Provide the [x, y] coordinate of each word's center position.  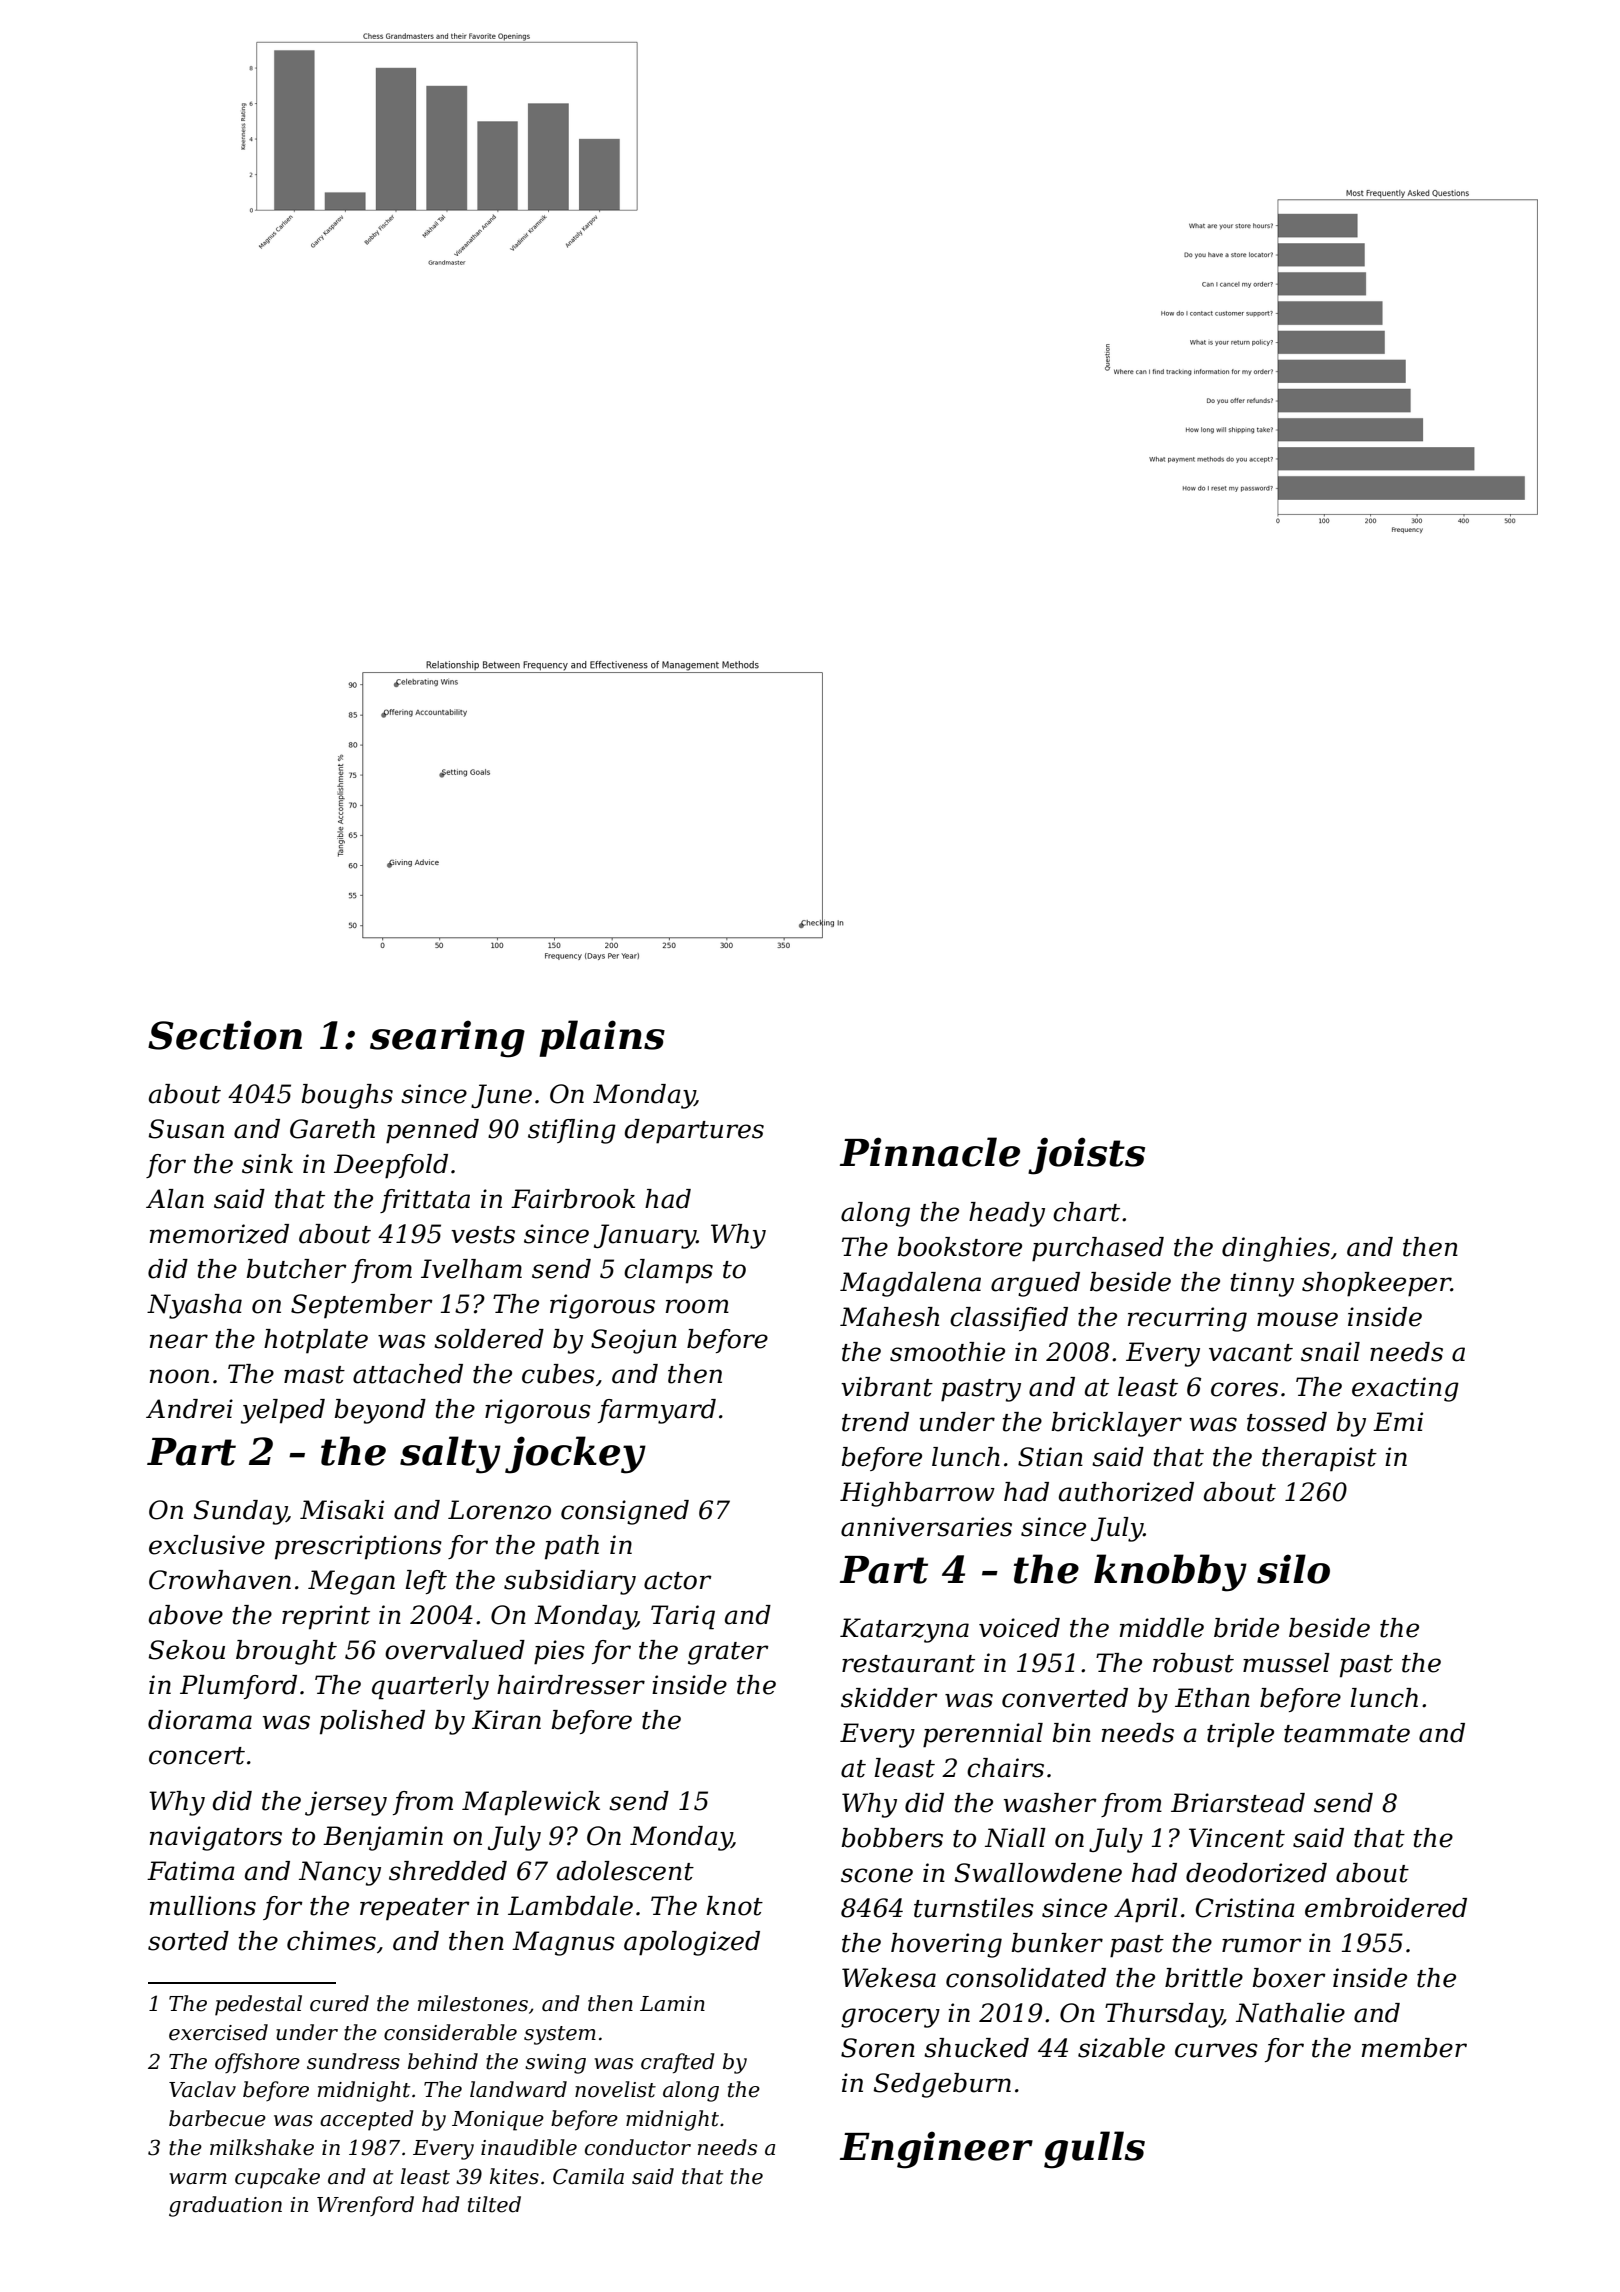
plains [602, 1038]
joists [1086, 1156]
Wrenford [365, 2206]
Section [225, 1035]
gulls [1094, 2150]
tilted [494, 2204]
